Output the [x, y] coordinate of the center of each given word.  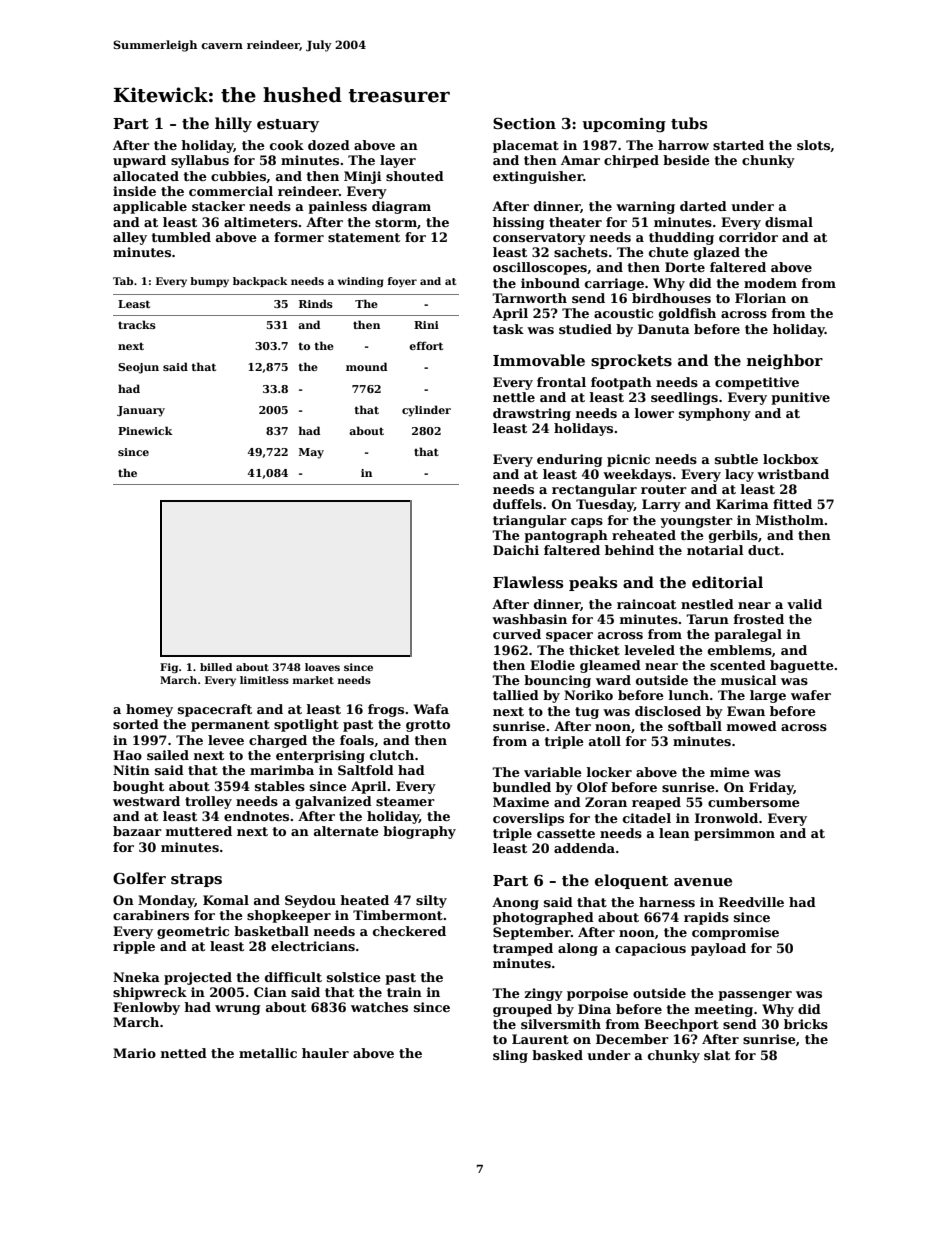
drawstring [532, 414]
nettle [514, 397]
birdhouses [671, 298]
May [311, 453]
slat [717, 1055]
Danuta [664, 329]
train [404, 992]
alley [130, 238]
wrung [237, 1010]
